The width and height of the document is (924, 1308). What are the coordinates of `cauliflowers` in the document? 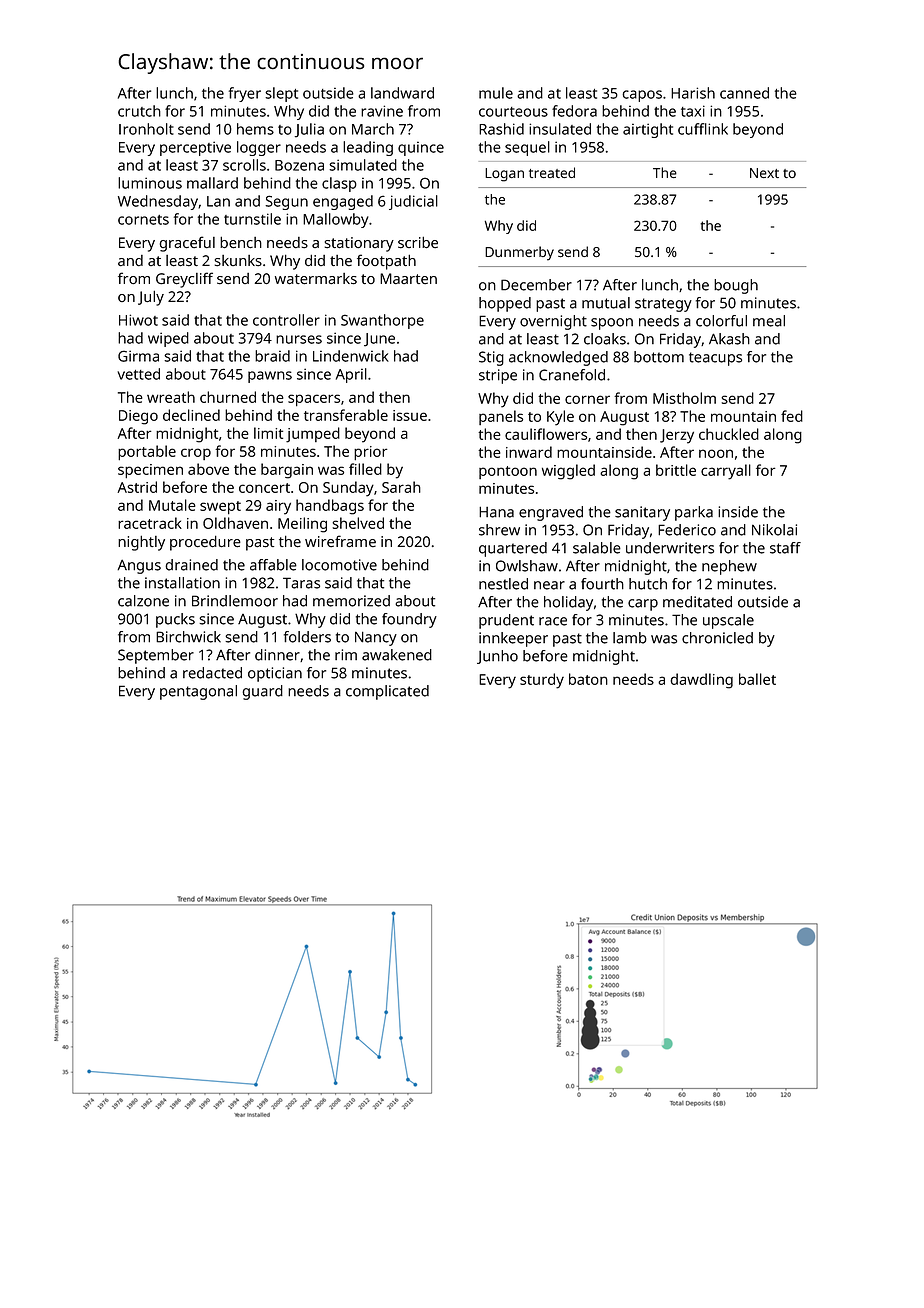 It's located at (546, 434).
